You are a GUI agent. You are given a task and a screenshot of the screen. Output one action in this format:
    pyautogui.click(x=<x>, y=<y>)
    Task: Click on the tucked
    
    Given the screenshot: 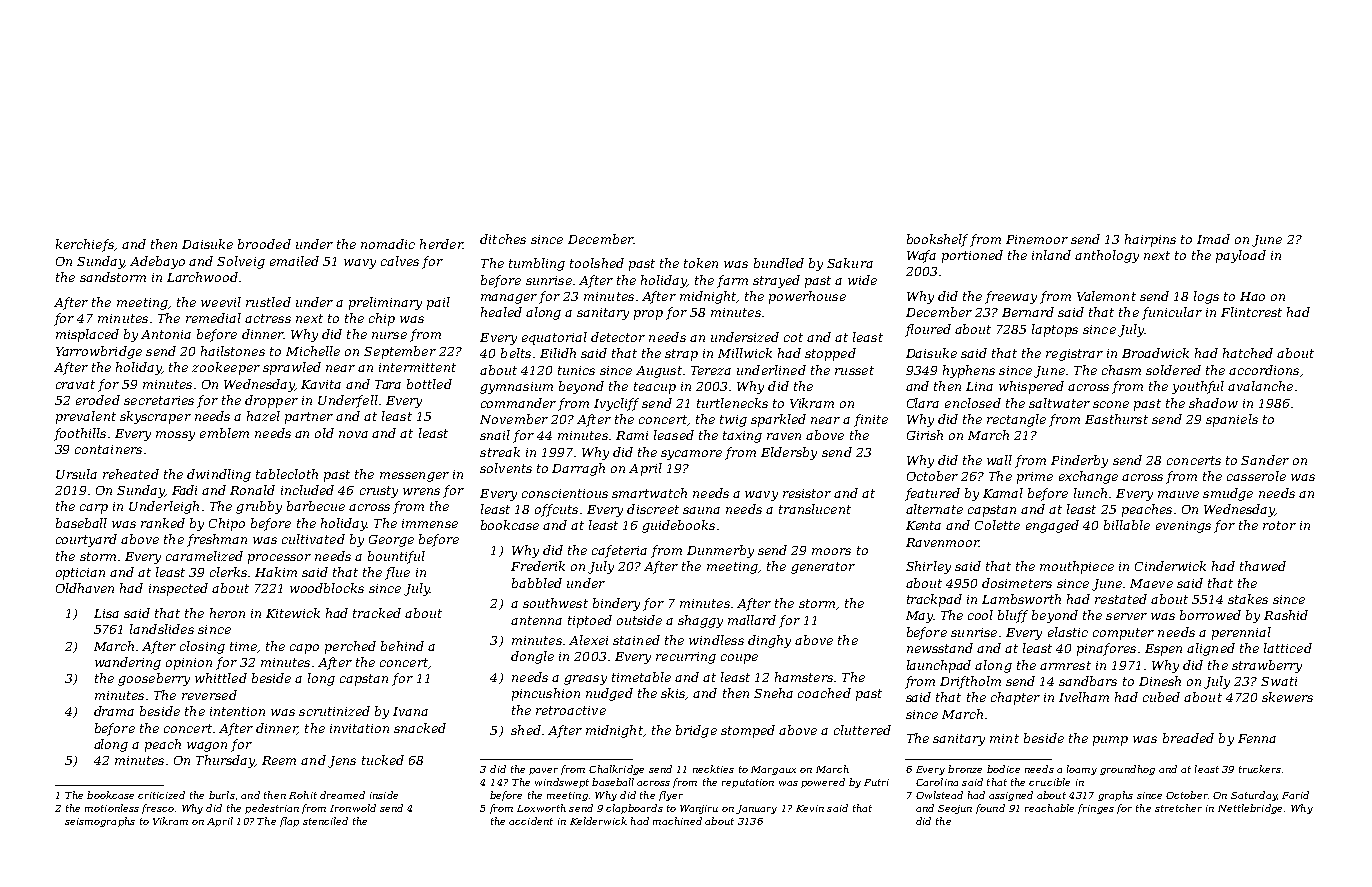 What is the action you would take?
    pyautogui.click(x=383, y=760)
